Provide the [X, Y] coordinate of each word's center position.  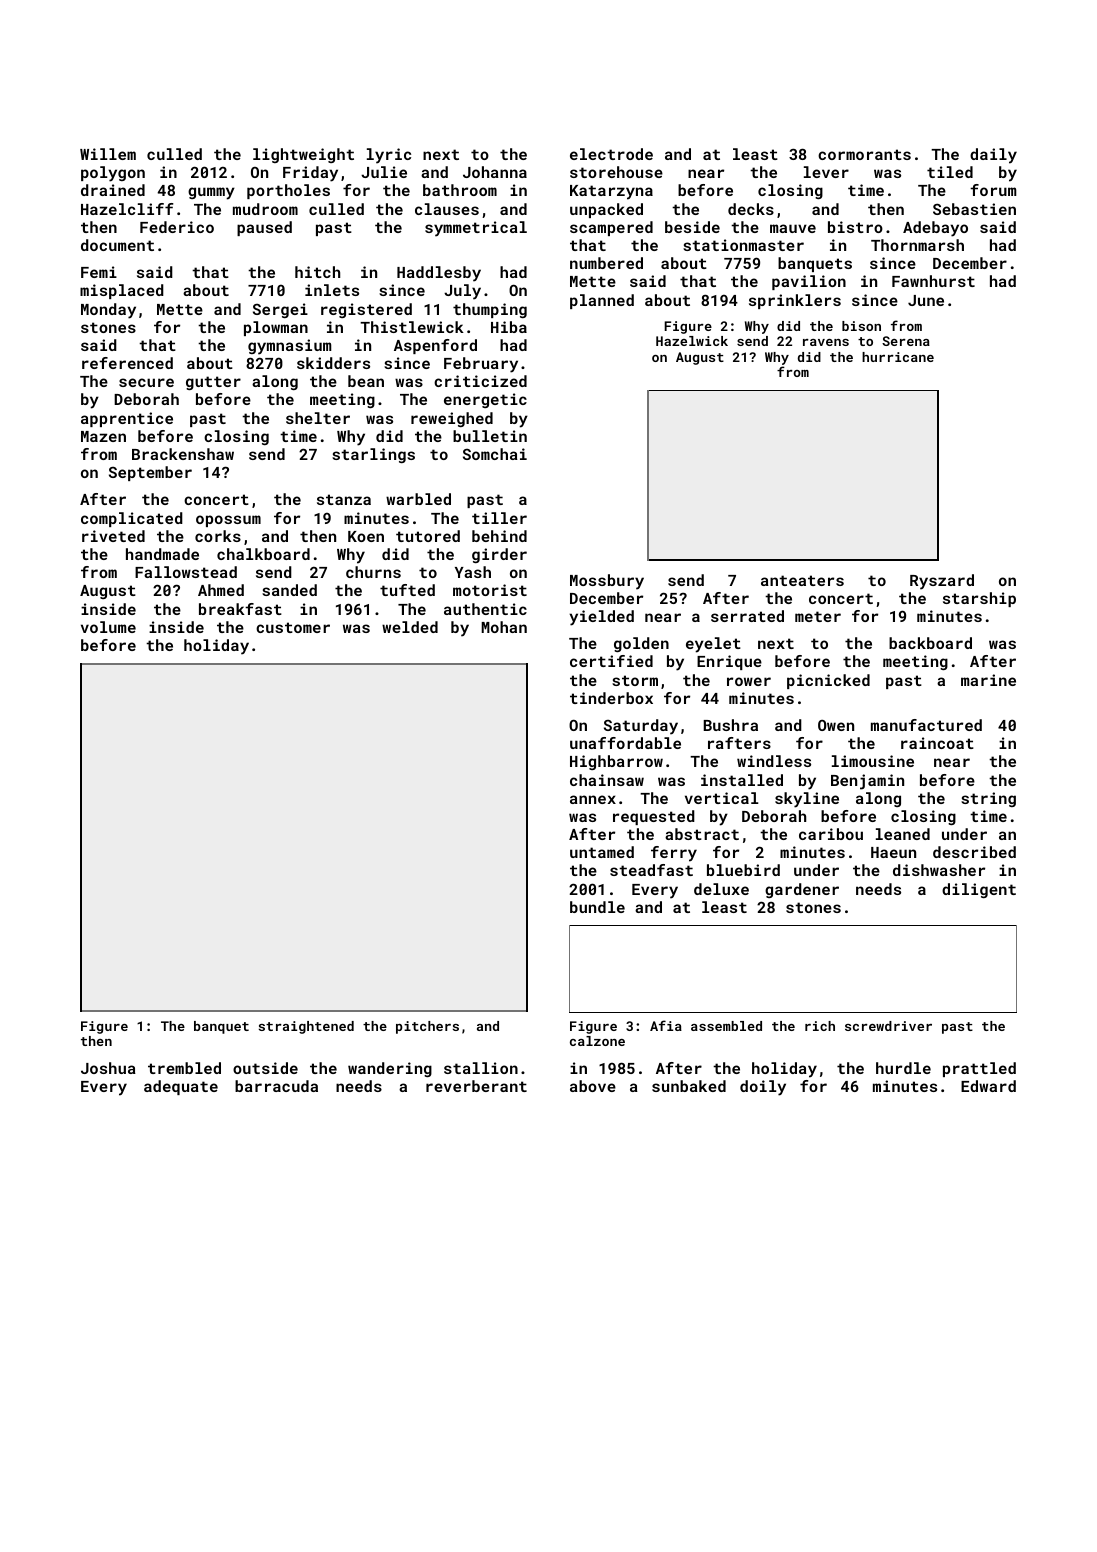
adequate [181, 1087]
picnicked [828, 681]
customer [293, 627]
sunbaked [689, 1086]
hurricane [898, 357]
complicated [132, 519]
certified [611, 661]
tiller [499, 518]
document [117, 245]
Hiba [509, 327]
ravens [826, 342]
